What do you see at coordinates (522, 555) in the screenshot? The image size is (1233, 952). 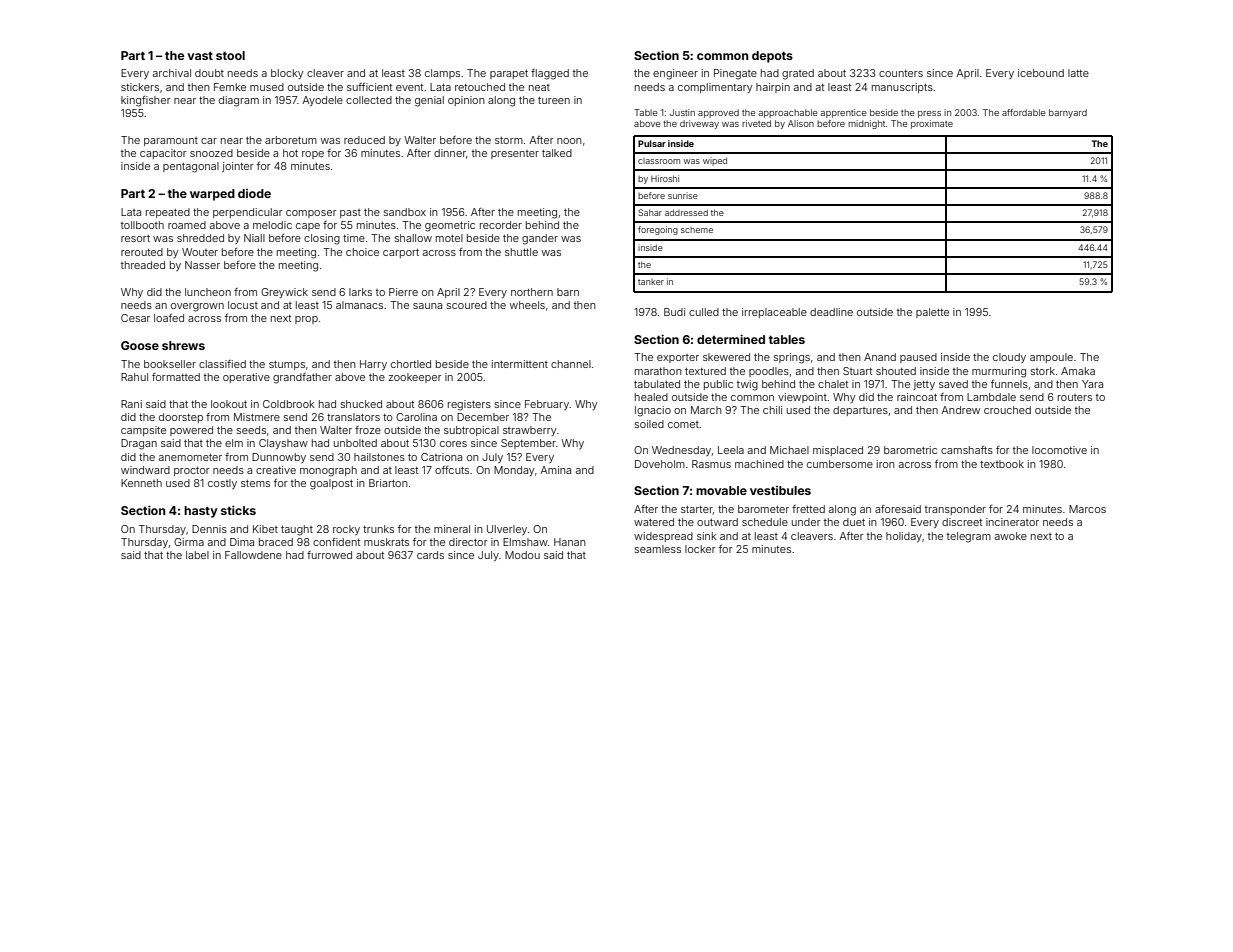 I see `Modou` at bounding box center [522, 555].
